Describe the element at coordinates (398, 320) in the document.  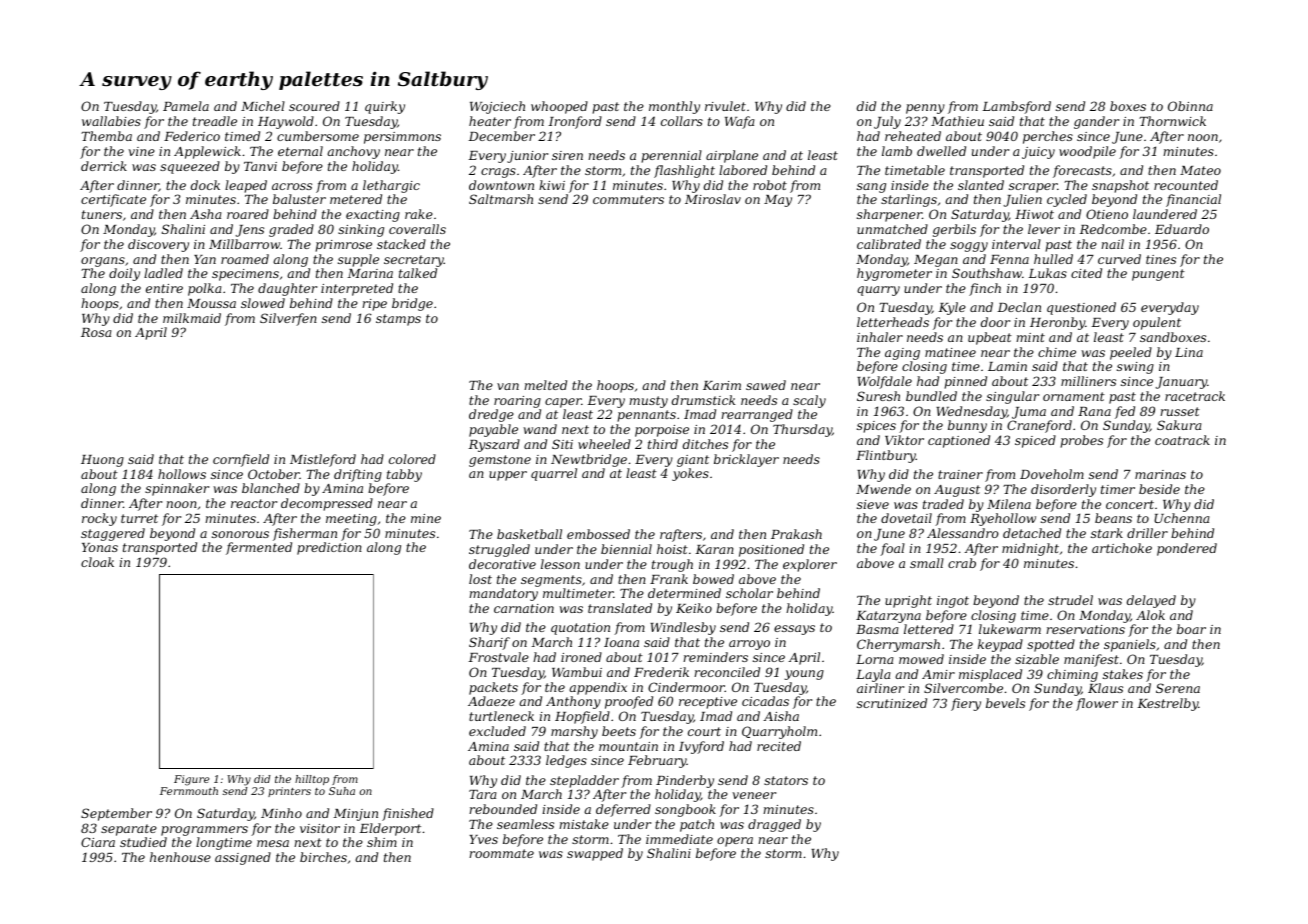
I see `stamps` at that location.
